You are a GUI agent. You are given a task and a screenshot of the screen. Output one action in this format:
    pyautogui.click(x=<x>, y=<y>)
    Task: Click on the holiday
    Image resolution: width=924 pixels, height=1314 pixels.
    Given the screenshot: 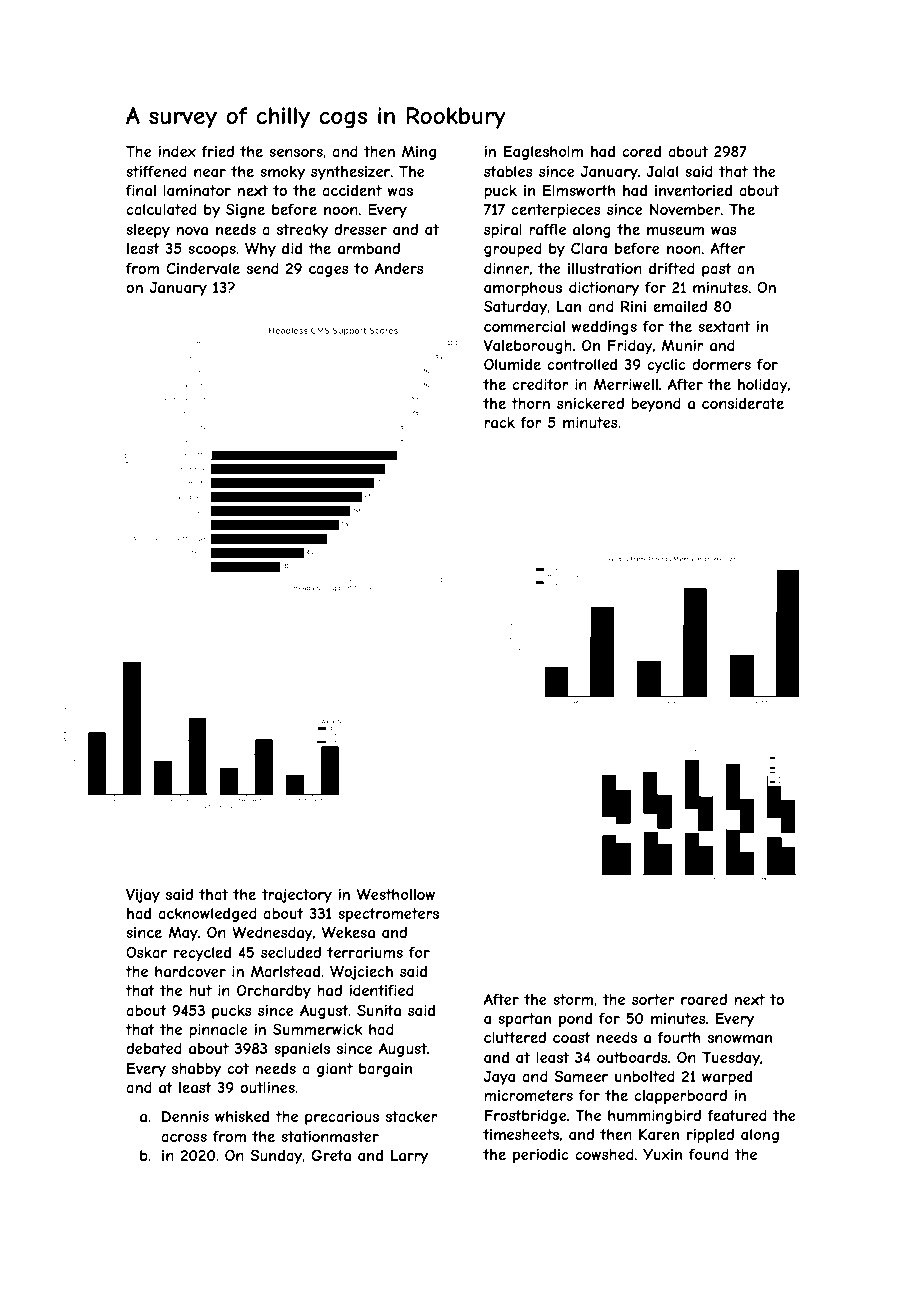 What is the action you would take?
    pyautogui.click(x=763, y=386)
